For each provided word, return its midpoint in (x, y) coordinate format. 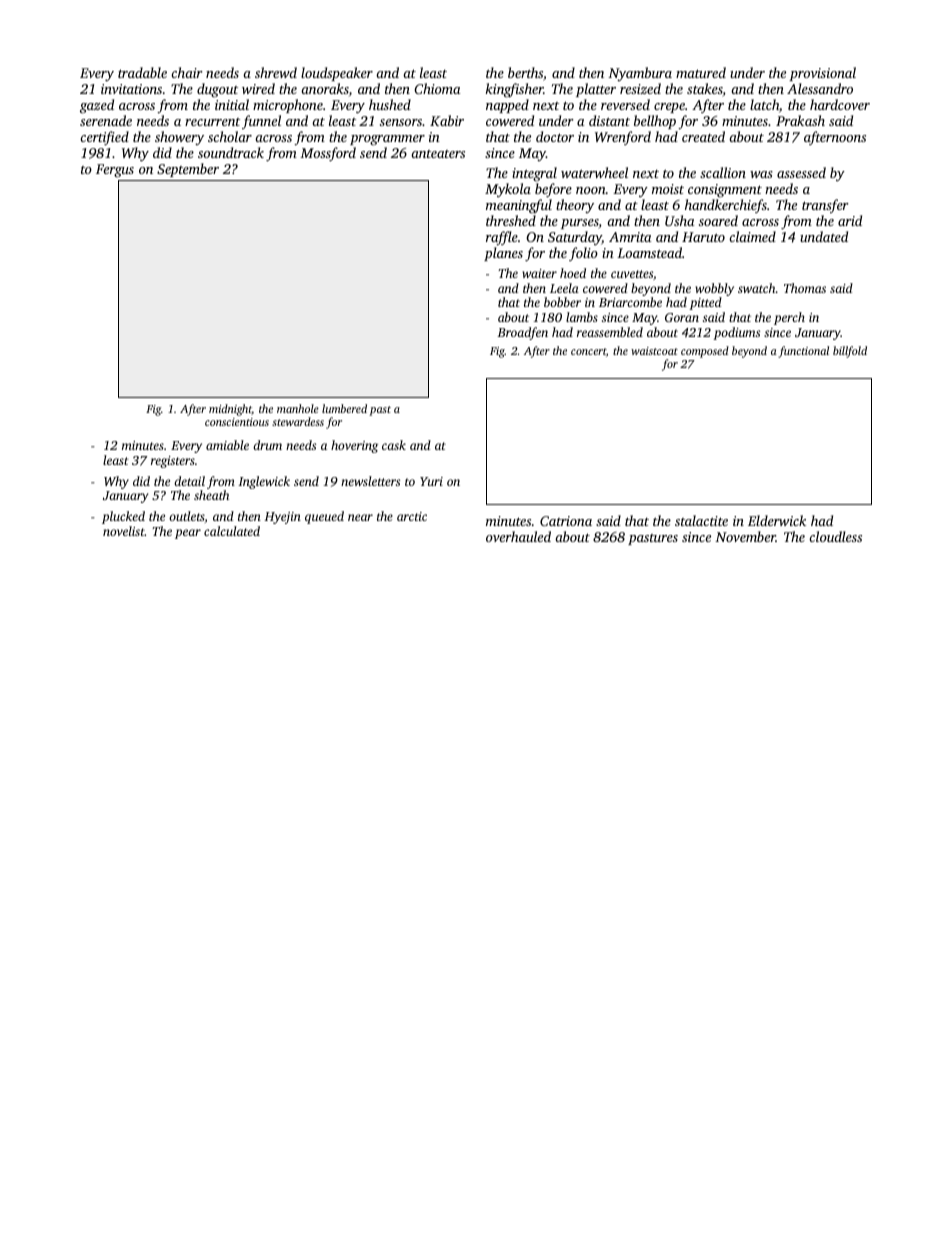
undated (824, 236)
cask (394, 445)
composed (705, 352)
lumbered (344, 408)
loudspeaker (337, 74)
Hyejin (282, 518)
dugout (217, 90)
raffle (502, 238)
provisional (822, 74)
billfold (850, 352)
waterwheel (594, 172)
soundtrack (231, 152)
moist (668, 189)
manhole (298, 408)
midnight (230, 410)
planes (503, 254)
